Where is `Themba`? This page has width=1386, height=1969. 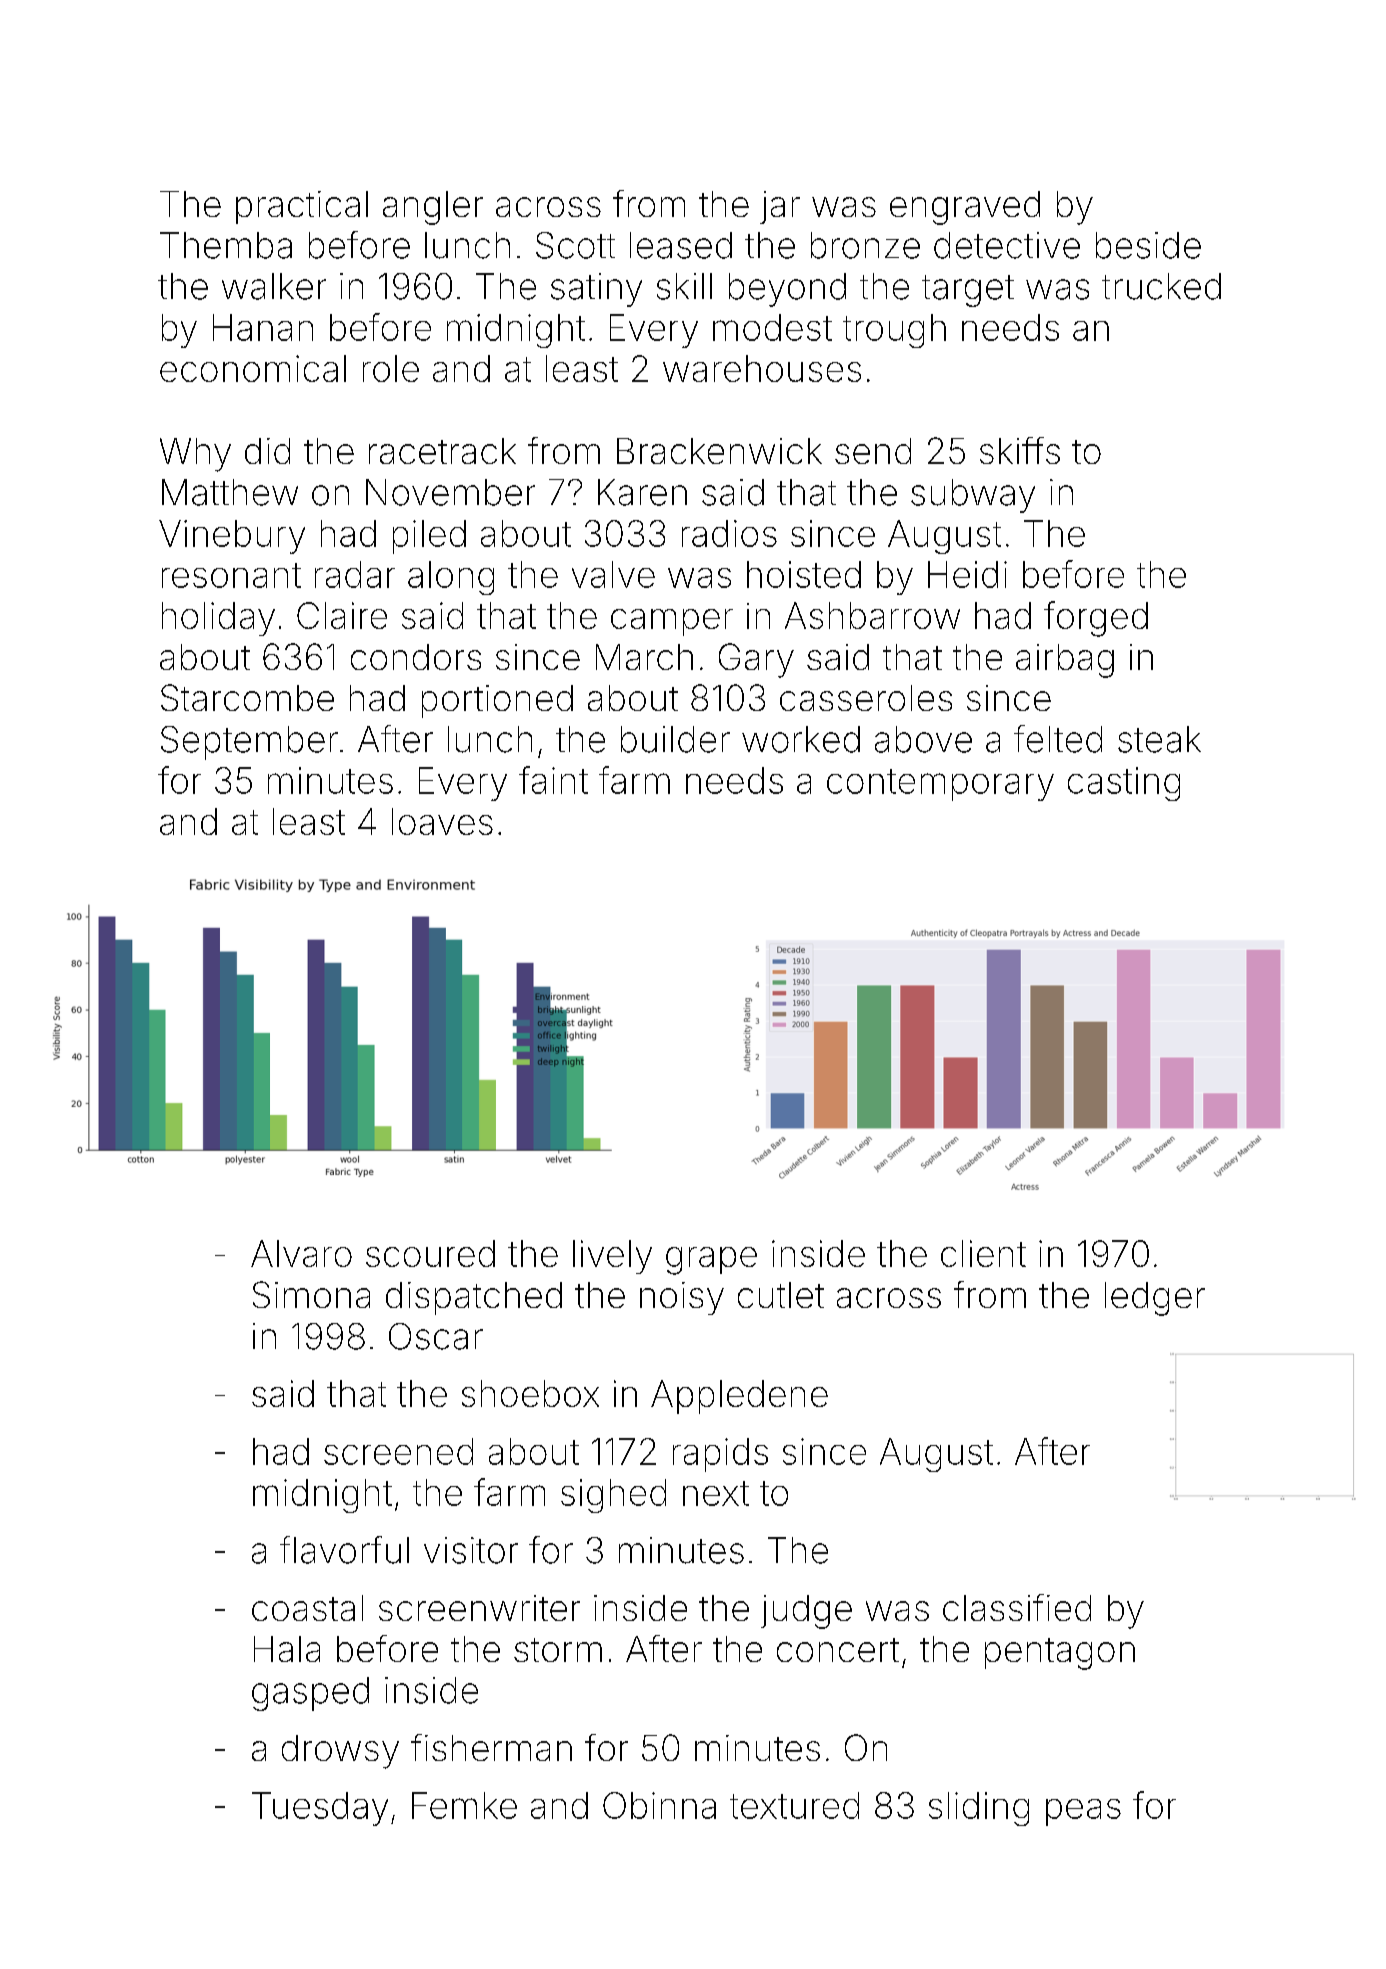
Themba is located at coordinates (226, 245).
